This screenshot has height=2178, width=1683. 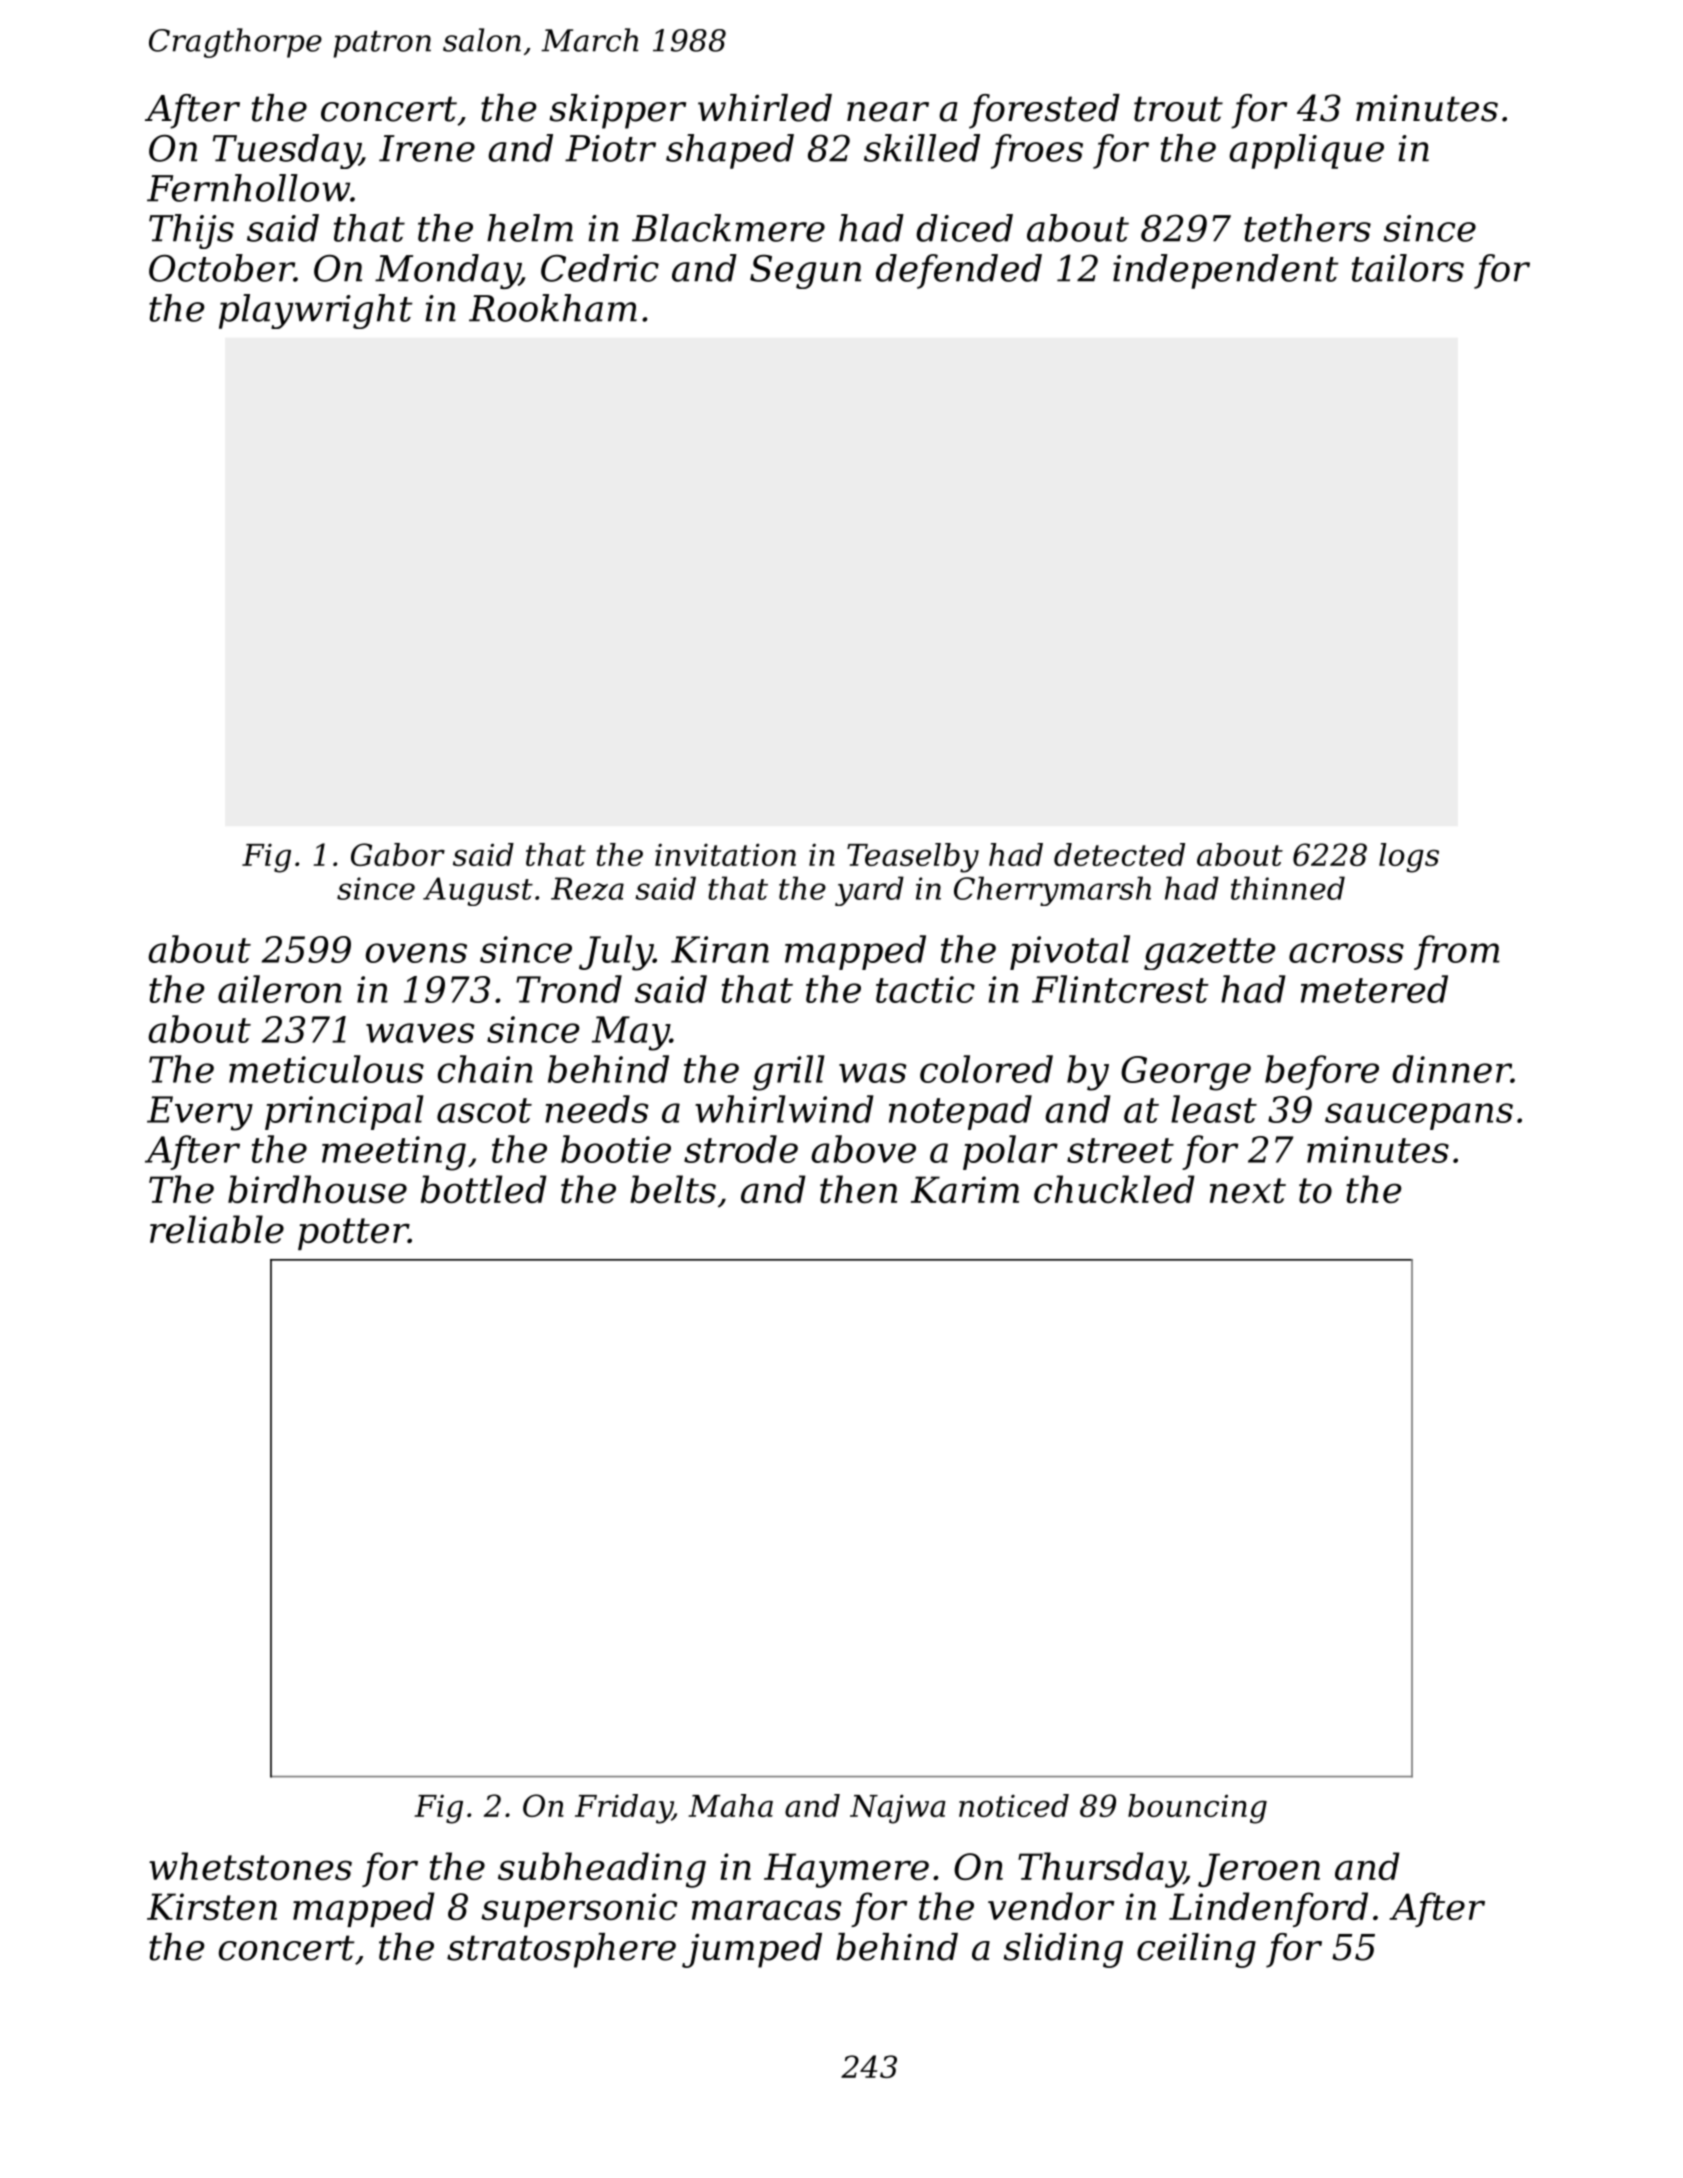 What do you see at coordinates (1306, 151) in the screenshot?
I see `applique` at bounding box center [1306, 151].
